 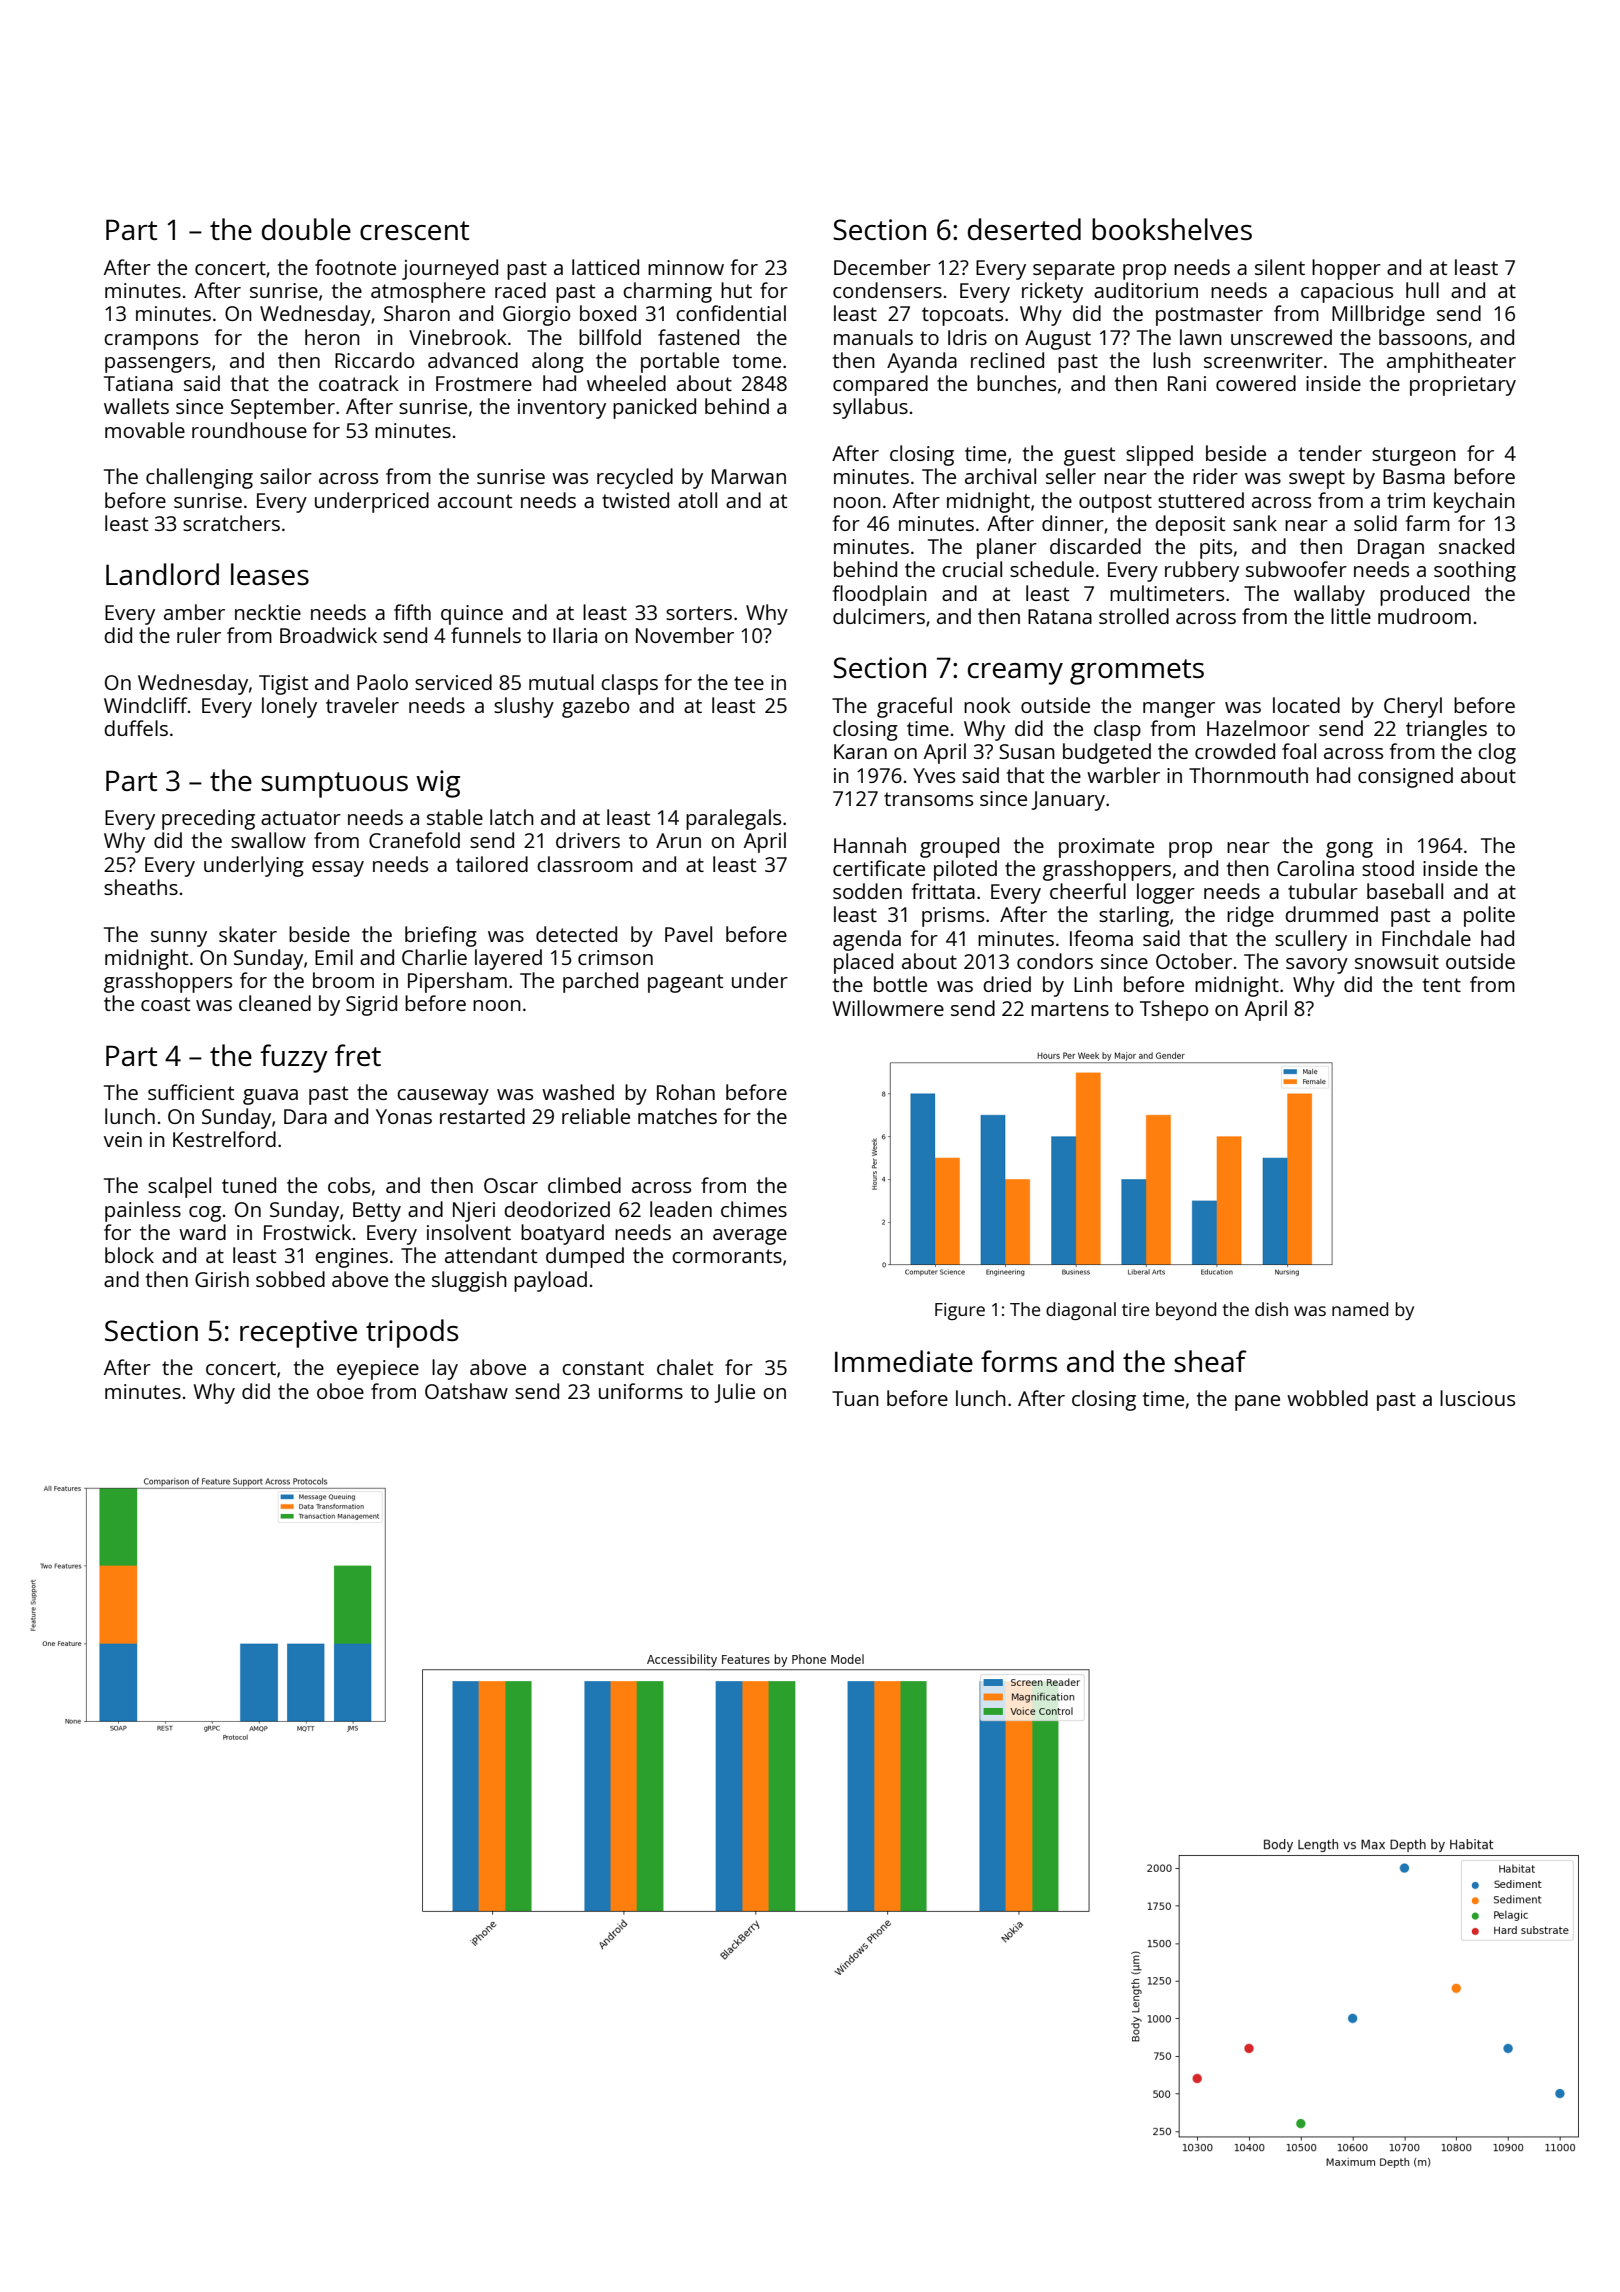 What do you see at coordinates (1475, 571) in the screenshot?
I see `soothing` at bounding box center [1475, 571].
